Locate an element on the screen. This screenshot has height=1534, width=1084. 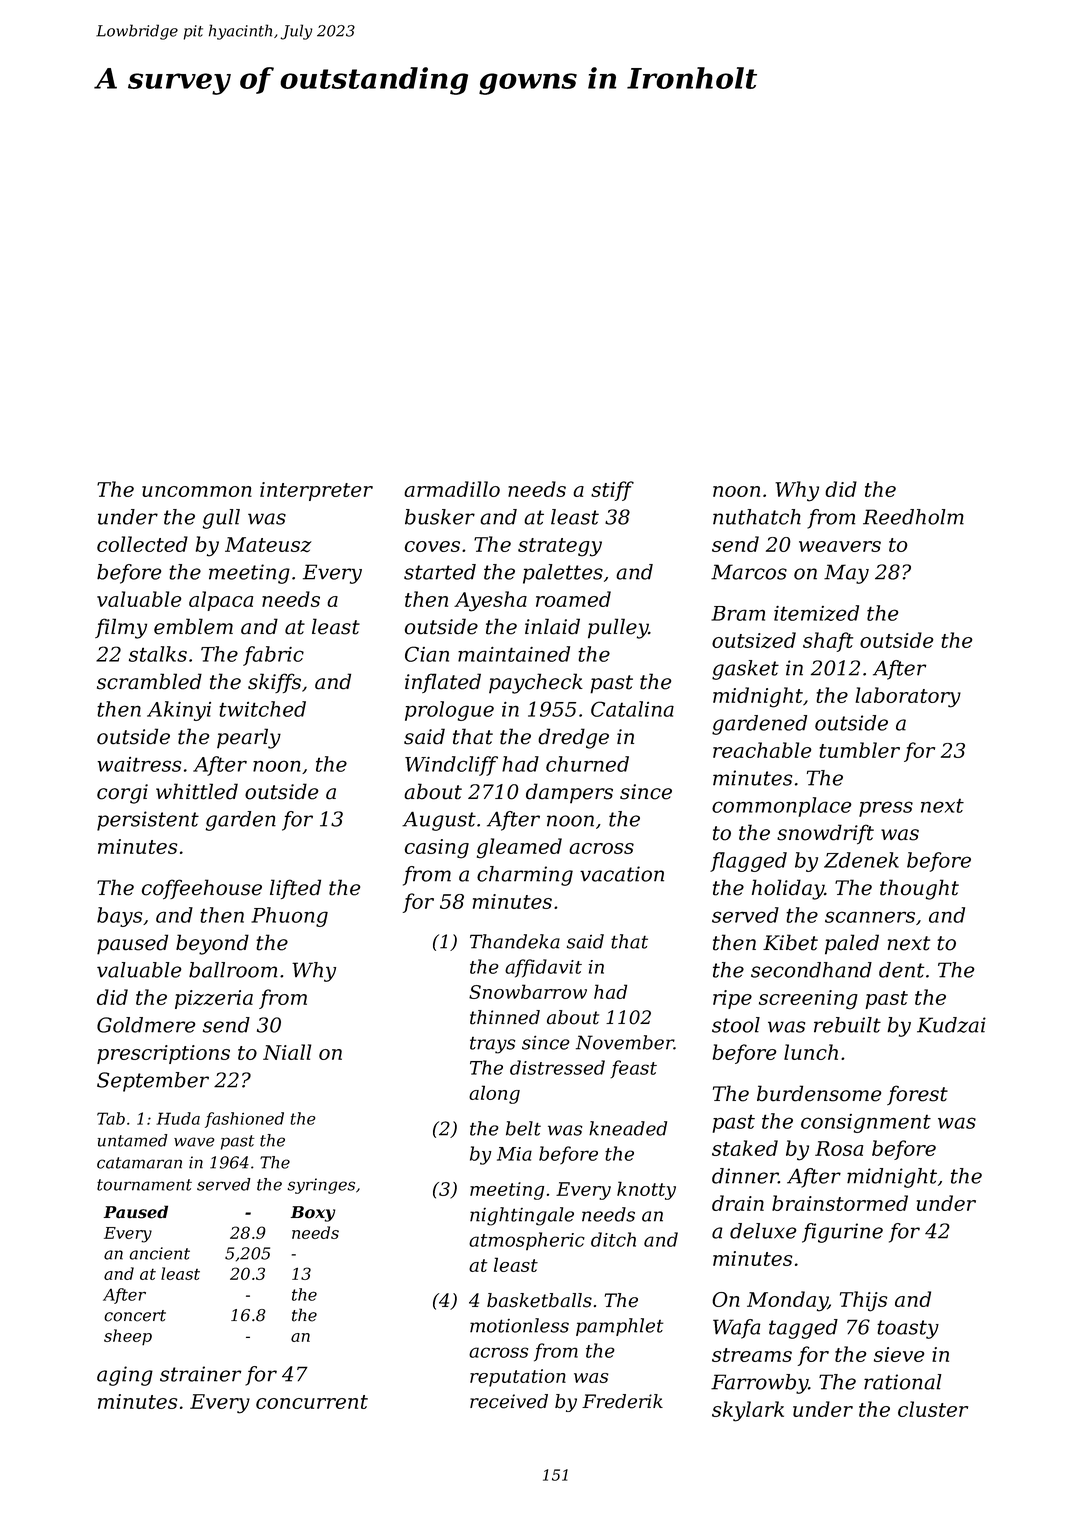
secondhand is located at coordinates (811, 970).
